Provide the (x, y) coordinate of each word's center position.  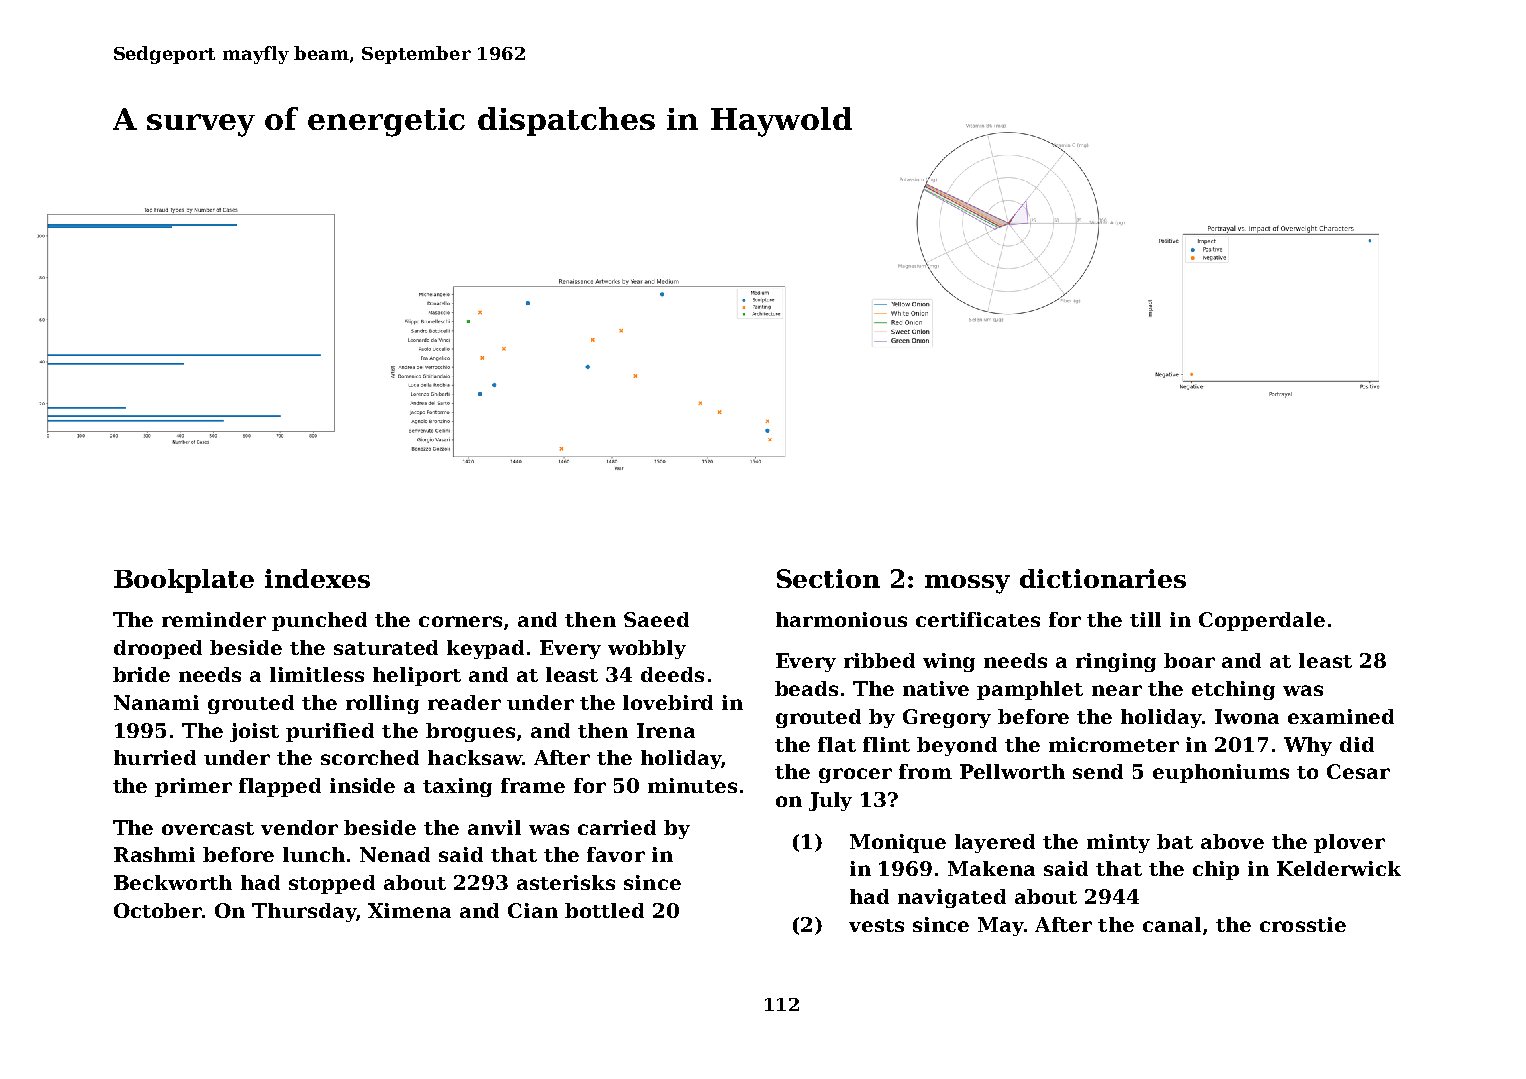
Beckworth (173, 882)
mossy (967, 584)
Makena (991, 868)
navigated (952, 898)
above (1232, 841)
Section (828, 578)
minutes (692, 785)
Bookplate (184, 581)
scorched (370, 757)
